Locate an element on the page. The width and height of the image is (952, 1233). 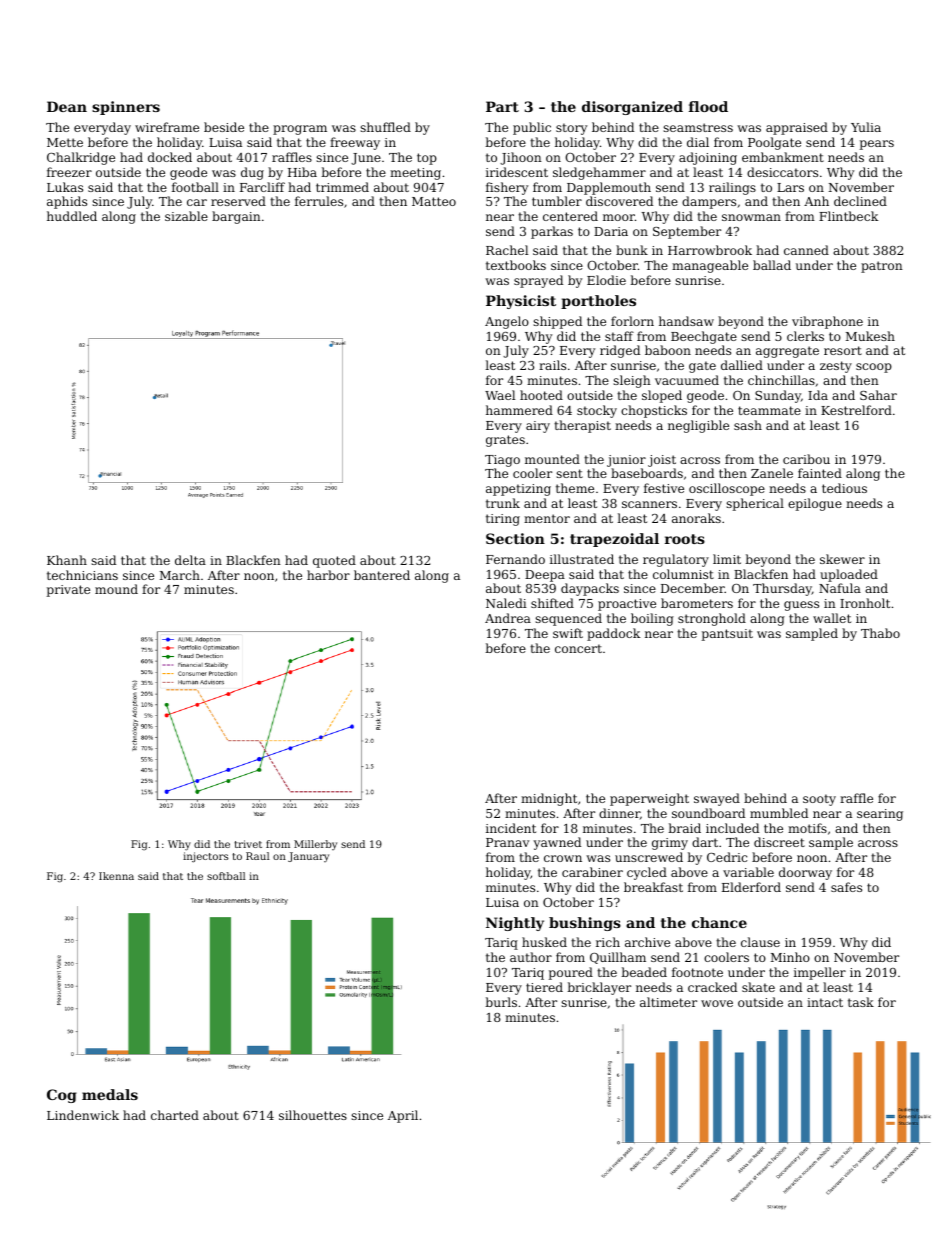
Part is located at coordinates (502, 106).
